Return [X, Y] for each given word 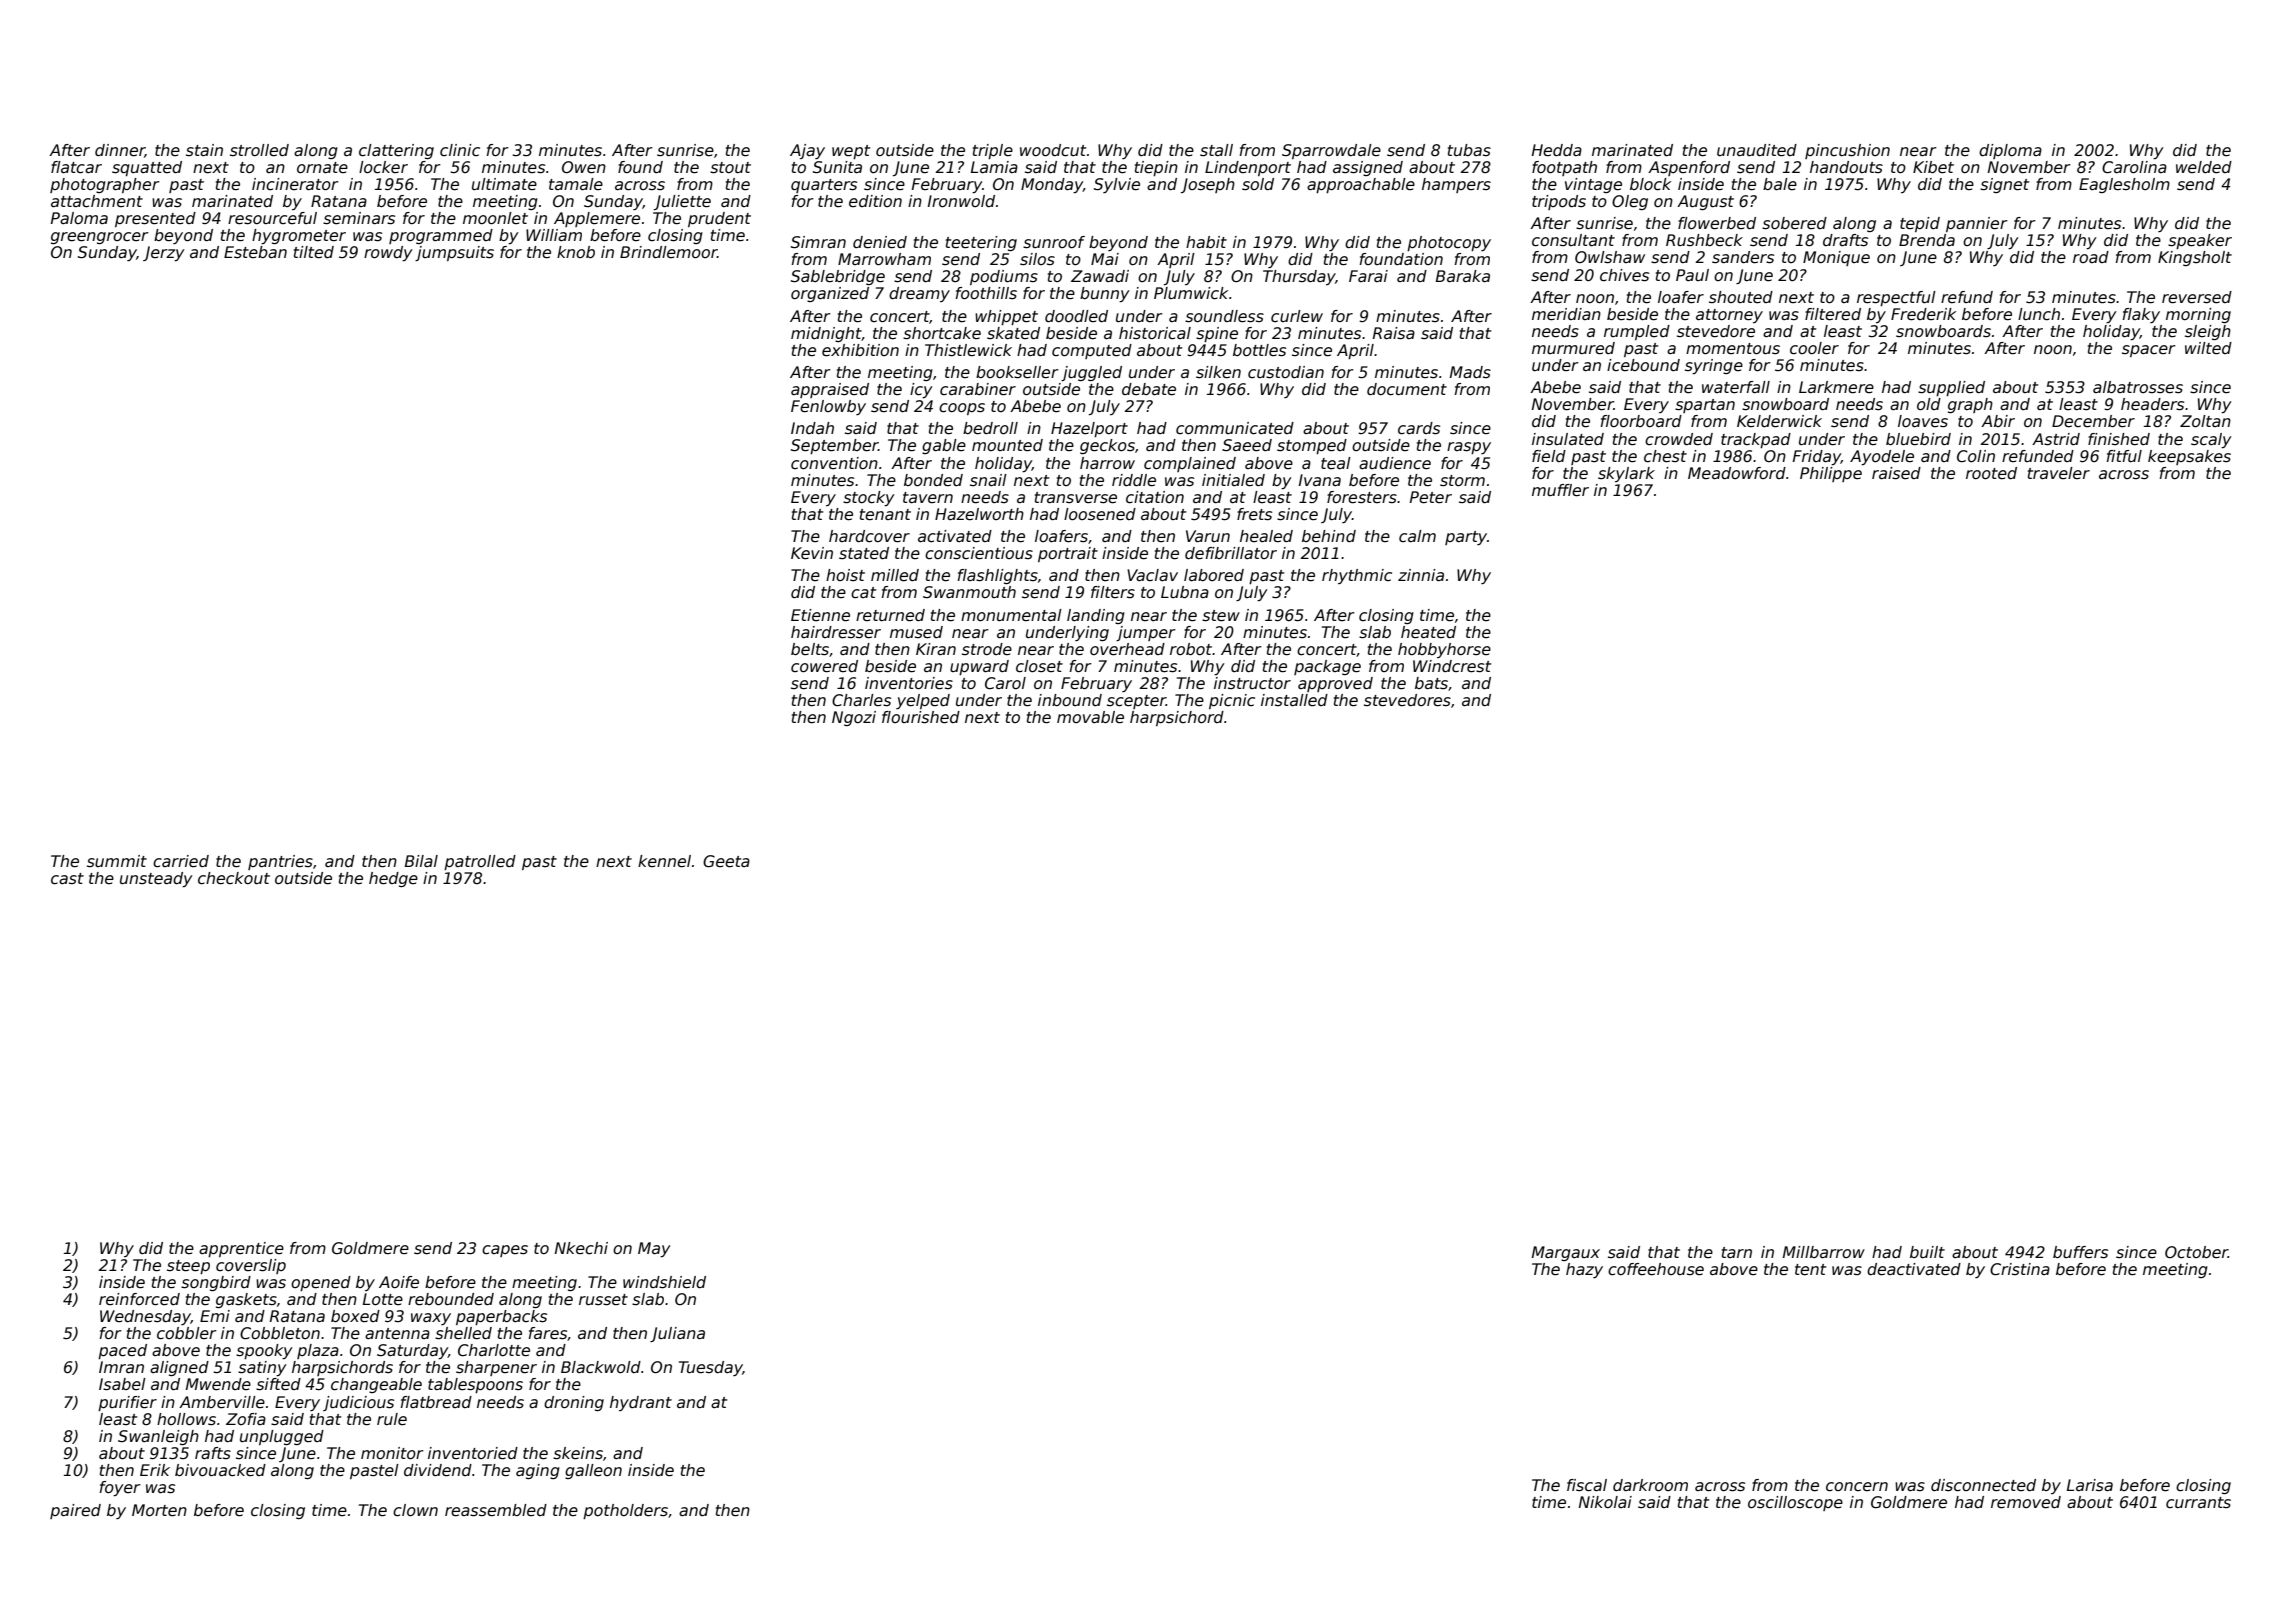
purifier [127, 1403]
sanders [1743, 257]
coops [962, 409]
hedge [393, 879]
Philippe [1831, 474]
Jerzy [164, 253]
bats [1431, 683]
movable [1090, 717]
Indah [812, 428]
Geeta [726, 861]
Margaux [1566, 1253]
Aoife [399, 1282]
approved [1335, 684]
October [2196, 1252]
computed [1092, 351]
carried [181, 861]
